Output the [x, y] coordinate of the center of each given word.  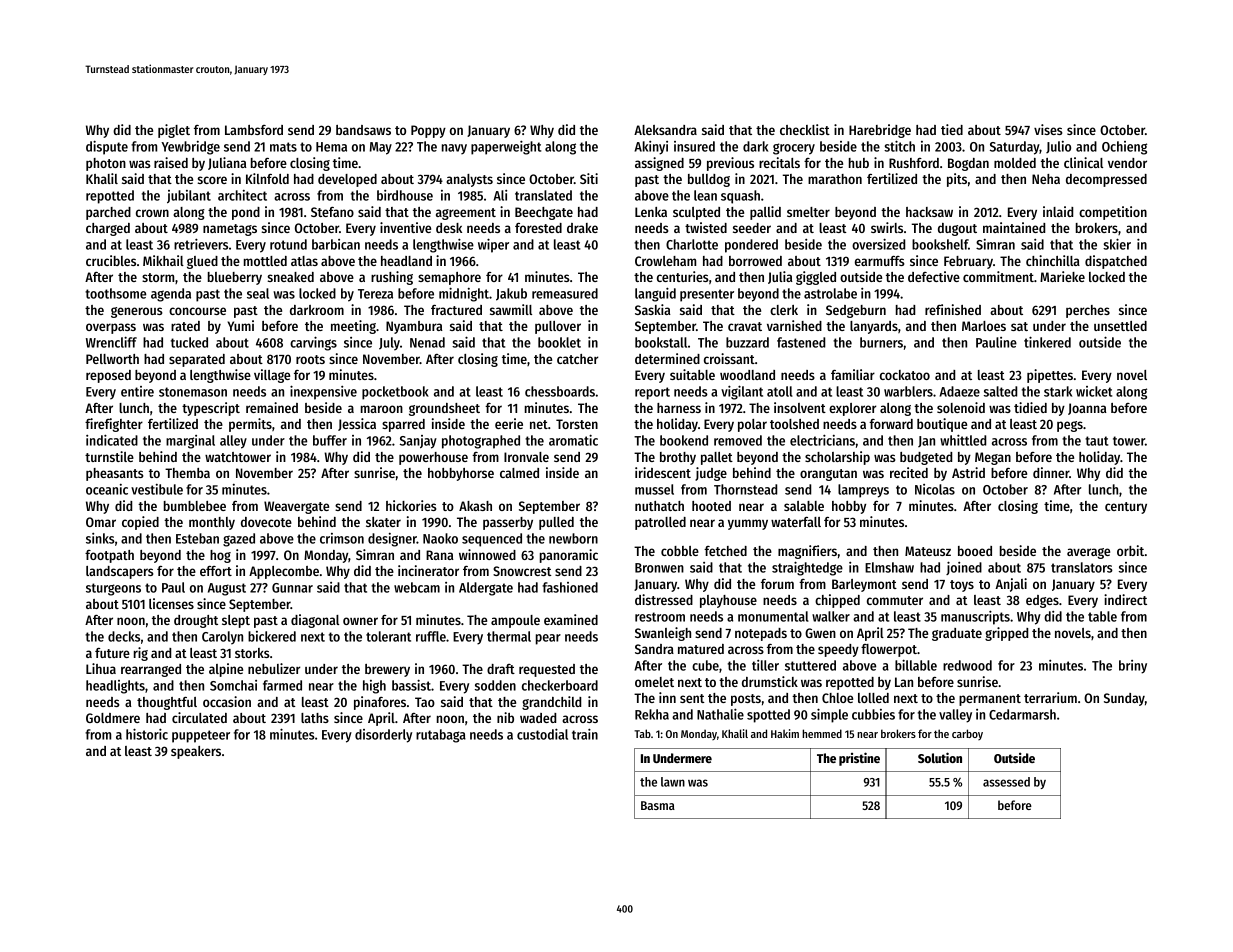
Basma [658, 805]
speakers [196, 752]
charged [108, 229]
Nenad [427, 342]
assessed [1006, 782]
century [1126, 508]
